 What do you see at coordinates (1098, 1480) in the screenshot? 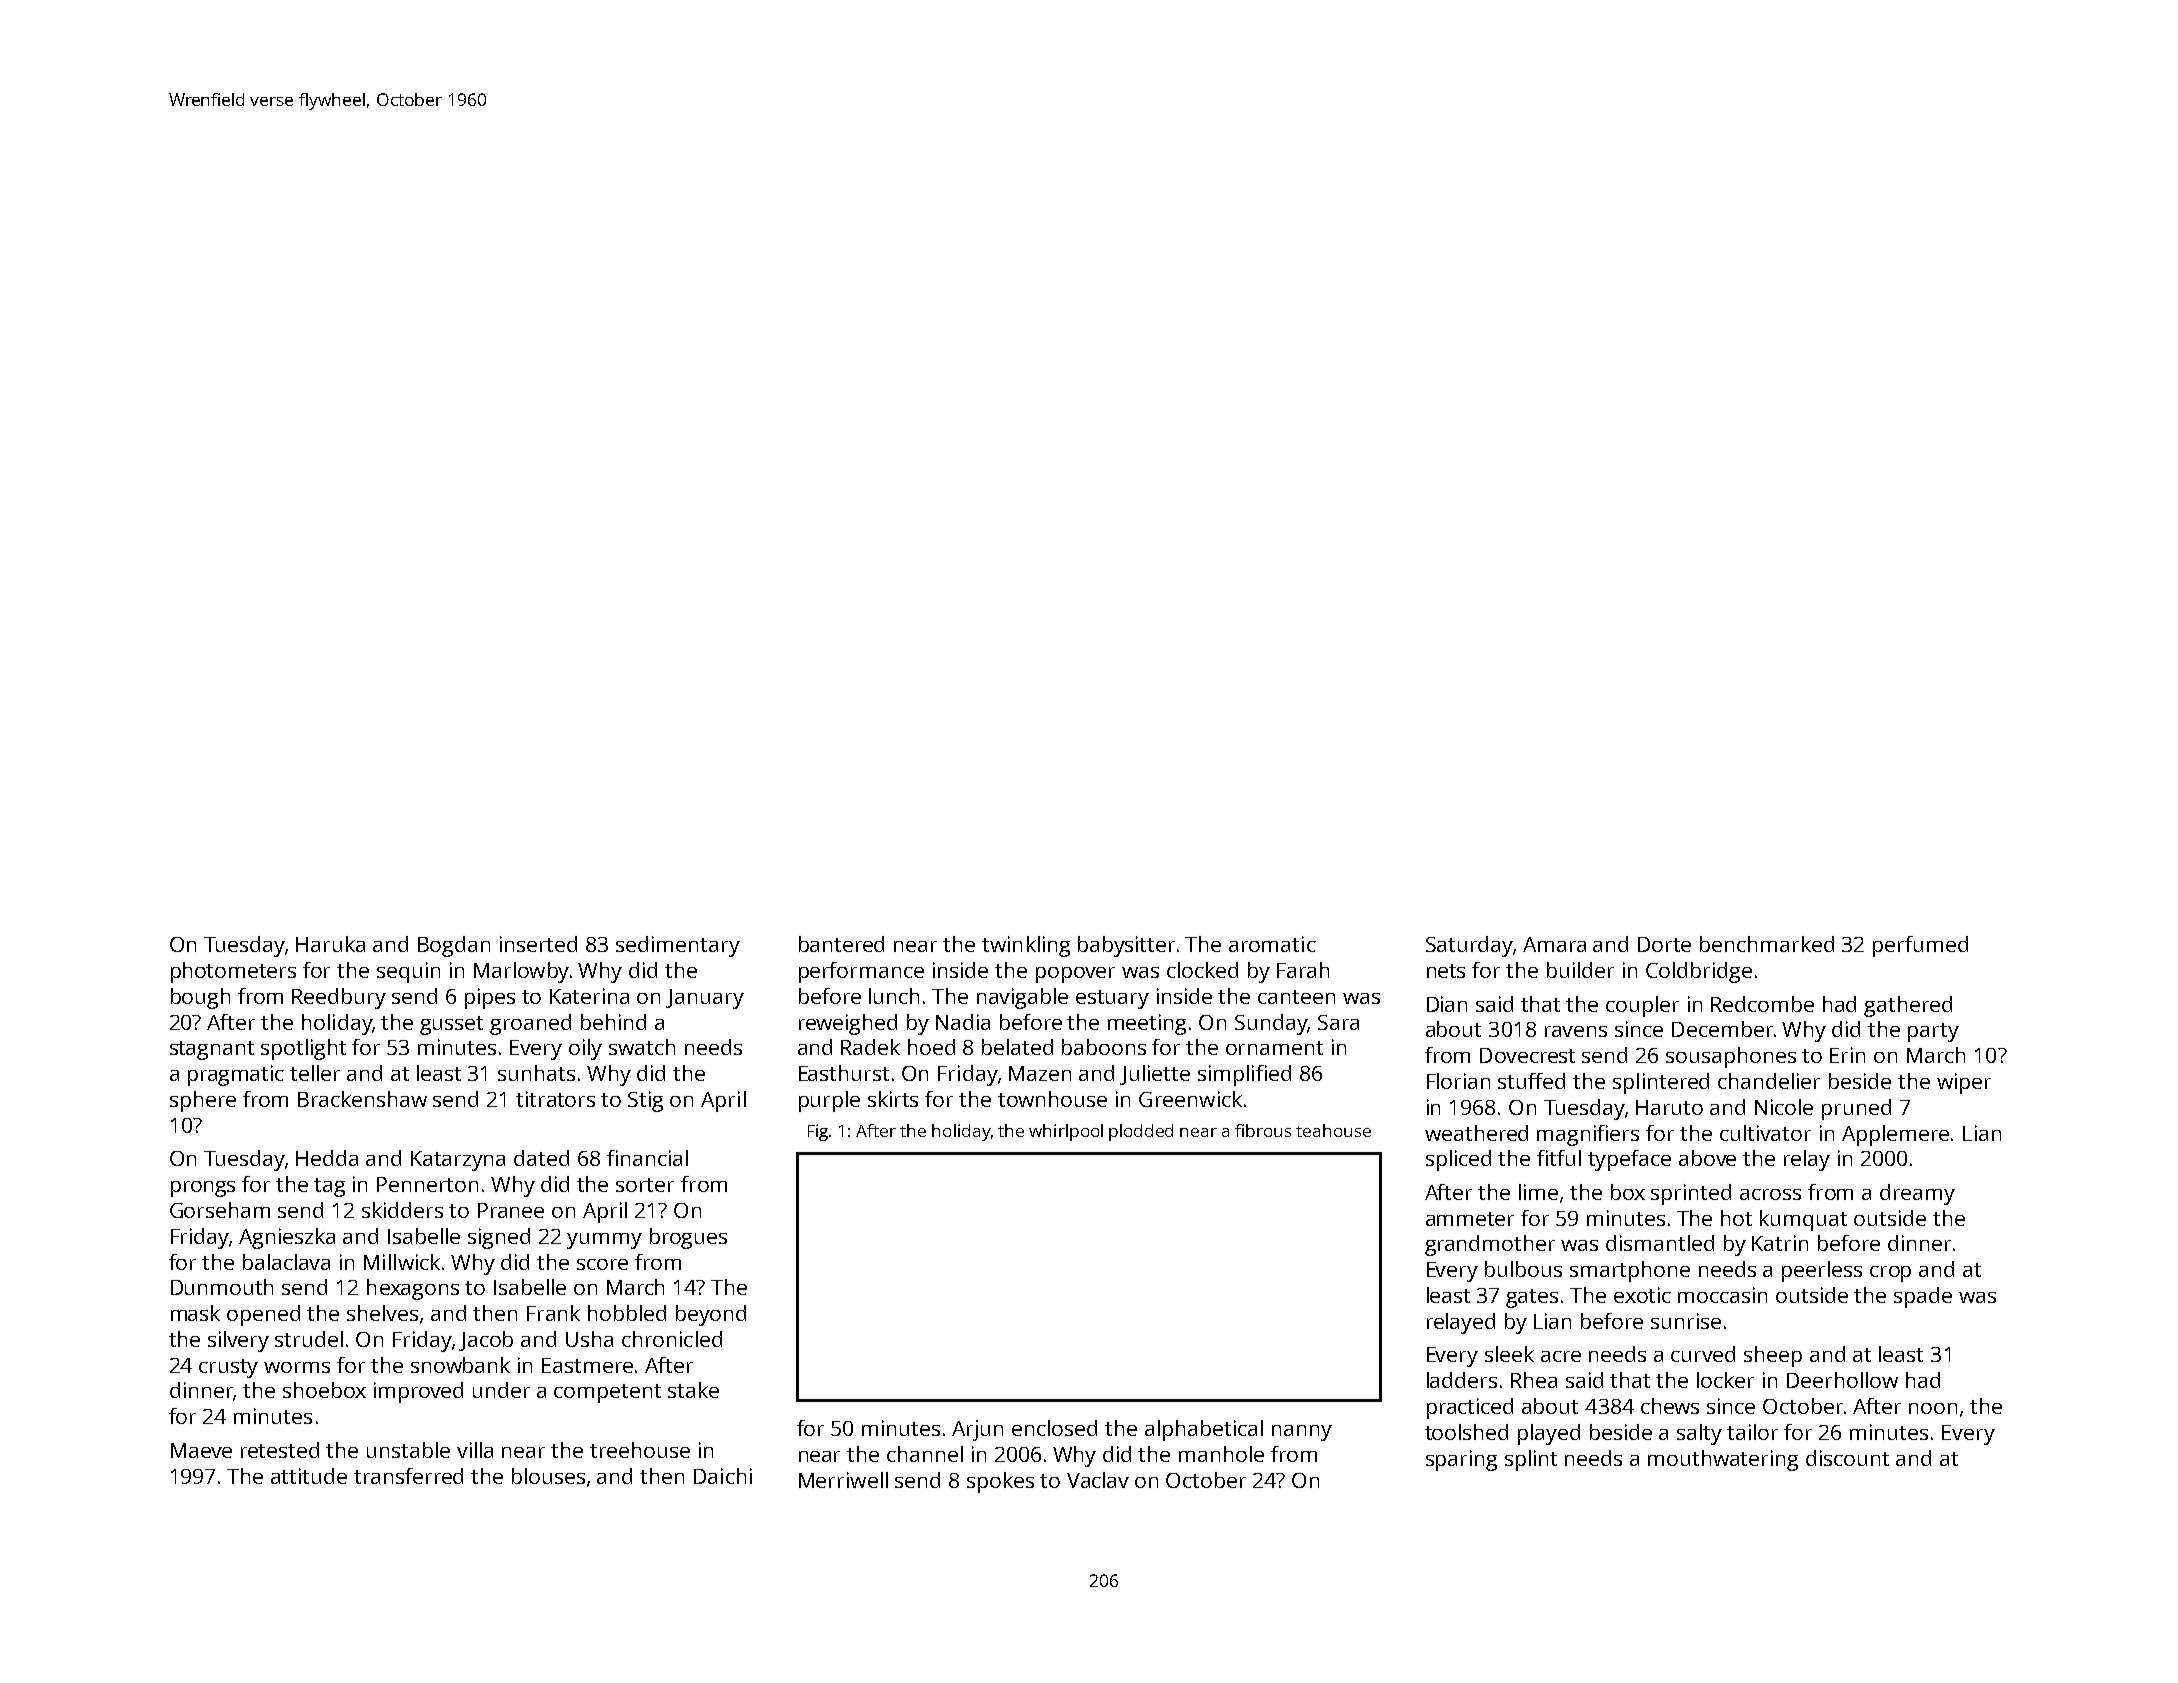
I see `Vaclav` at bounding box center [1098, 1480].
